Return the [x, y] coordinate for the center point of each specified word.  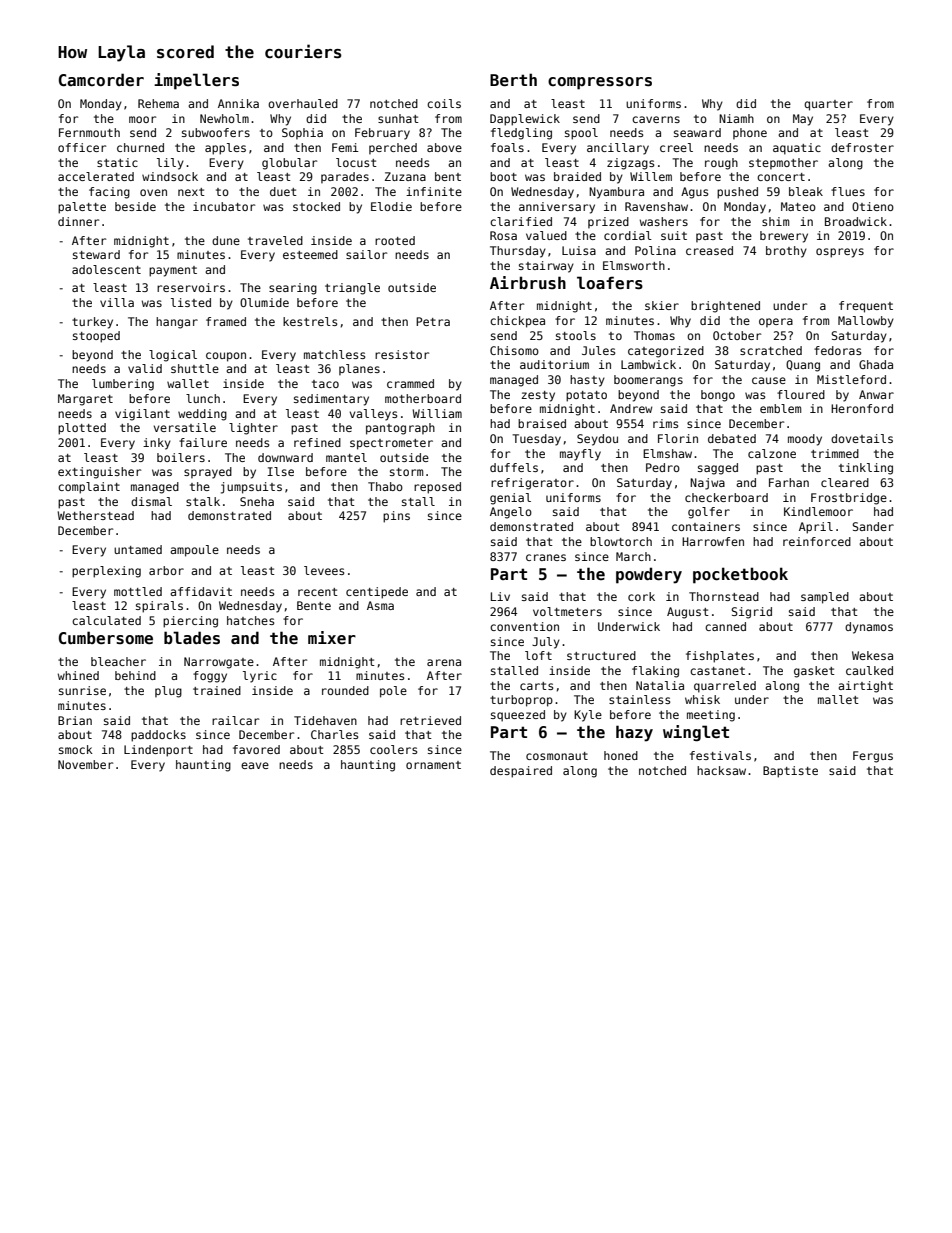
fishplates [720, 657]
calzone [772, 453]
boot [503, 176]
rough [721, 164]
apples [225, 149]
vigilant [142, 415]
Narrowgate [219, 663]
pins [396, 517]
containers [706, 526]
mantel [346, 457]
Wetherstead [95, 515]
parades [345, 177]
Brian [75, 720]
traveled [275, 240]
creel [676, 147]
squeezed [518, 716]
